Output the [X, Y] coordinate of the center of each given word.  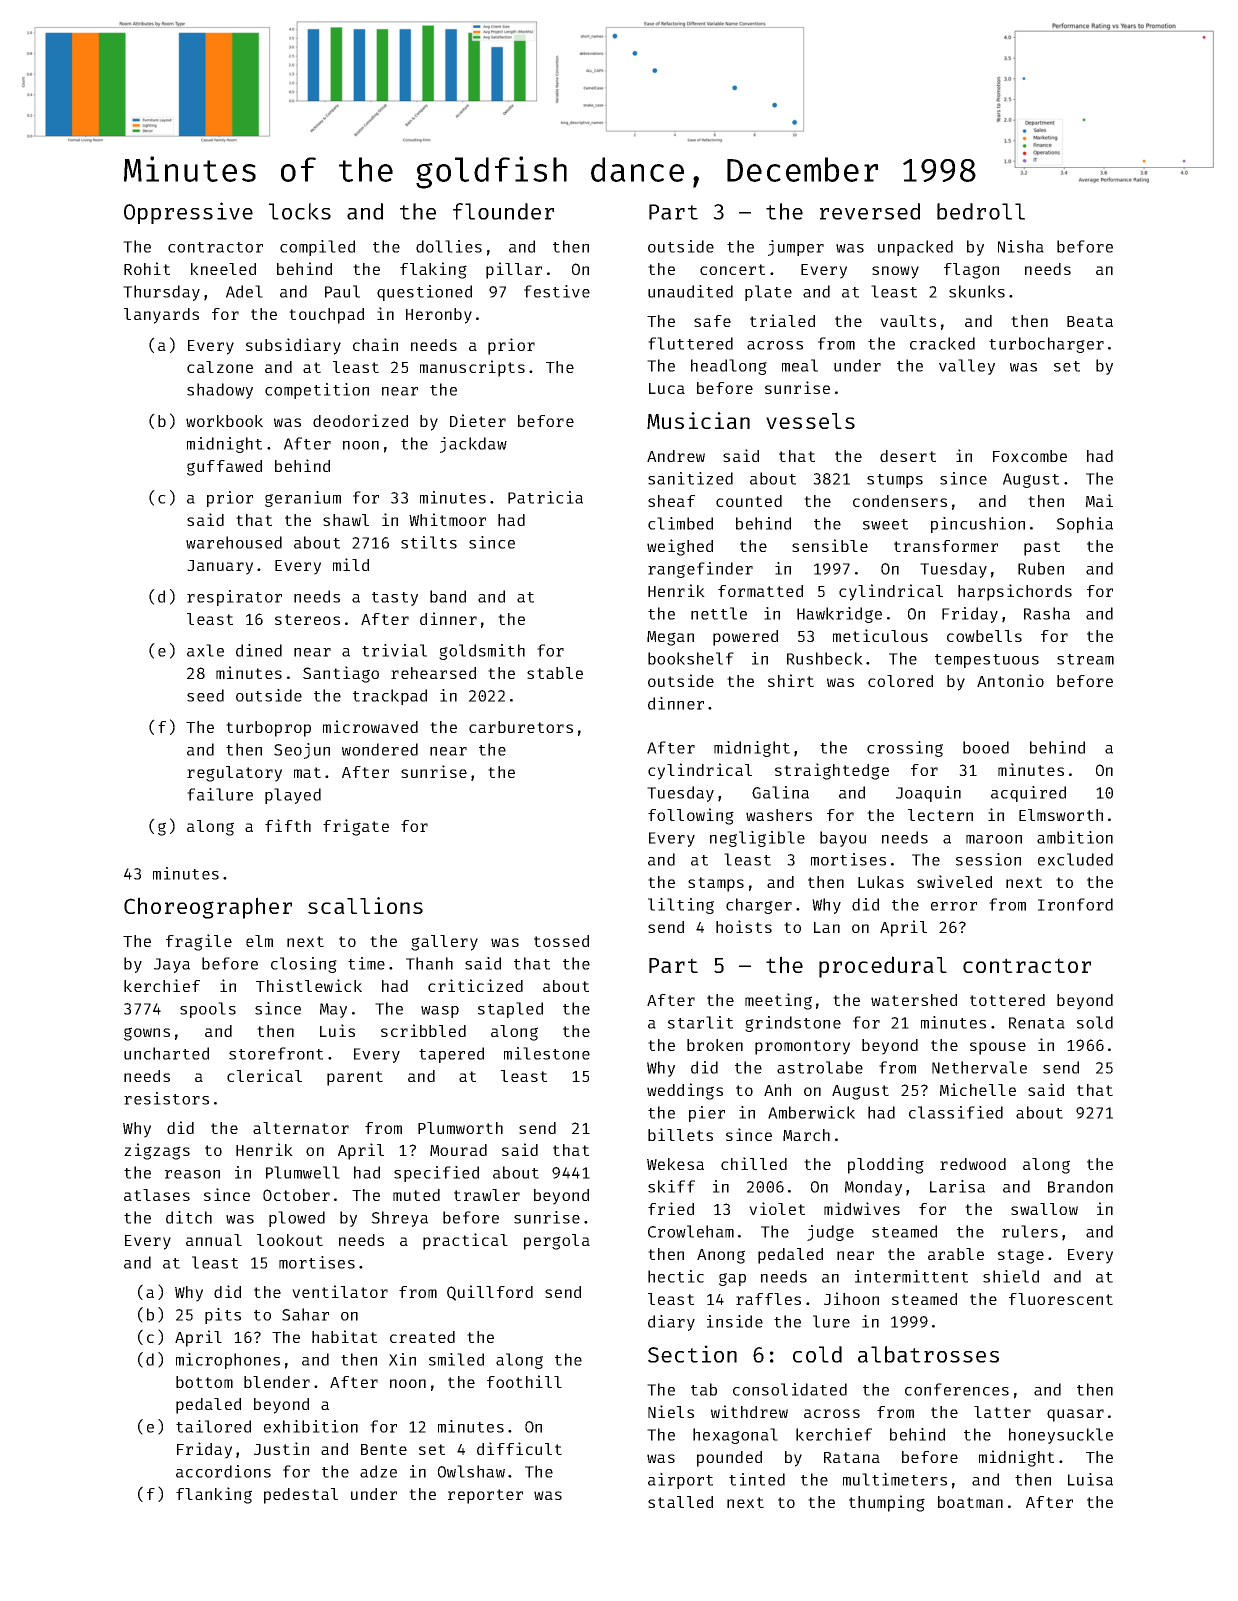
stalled [680, 1502]
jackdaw [473, 445]
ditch [189, 1217]
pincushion [978, 525]
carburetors [521, 727]
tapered [451, 1055]
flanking [214, 1495]
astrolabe [820, 1067]
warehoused [234, 542]
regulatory [234, 774]
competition [317, 391]
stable [555, 673]
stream [1085, 659]
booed [986, 747]
